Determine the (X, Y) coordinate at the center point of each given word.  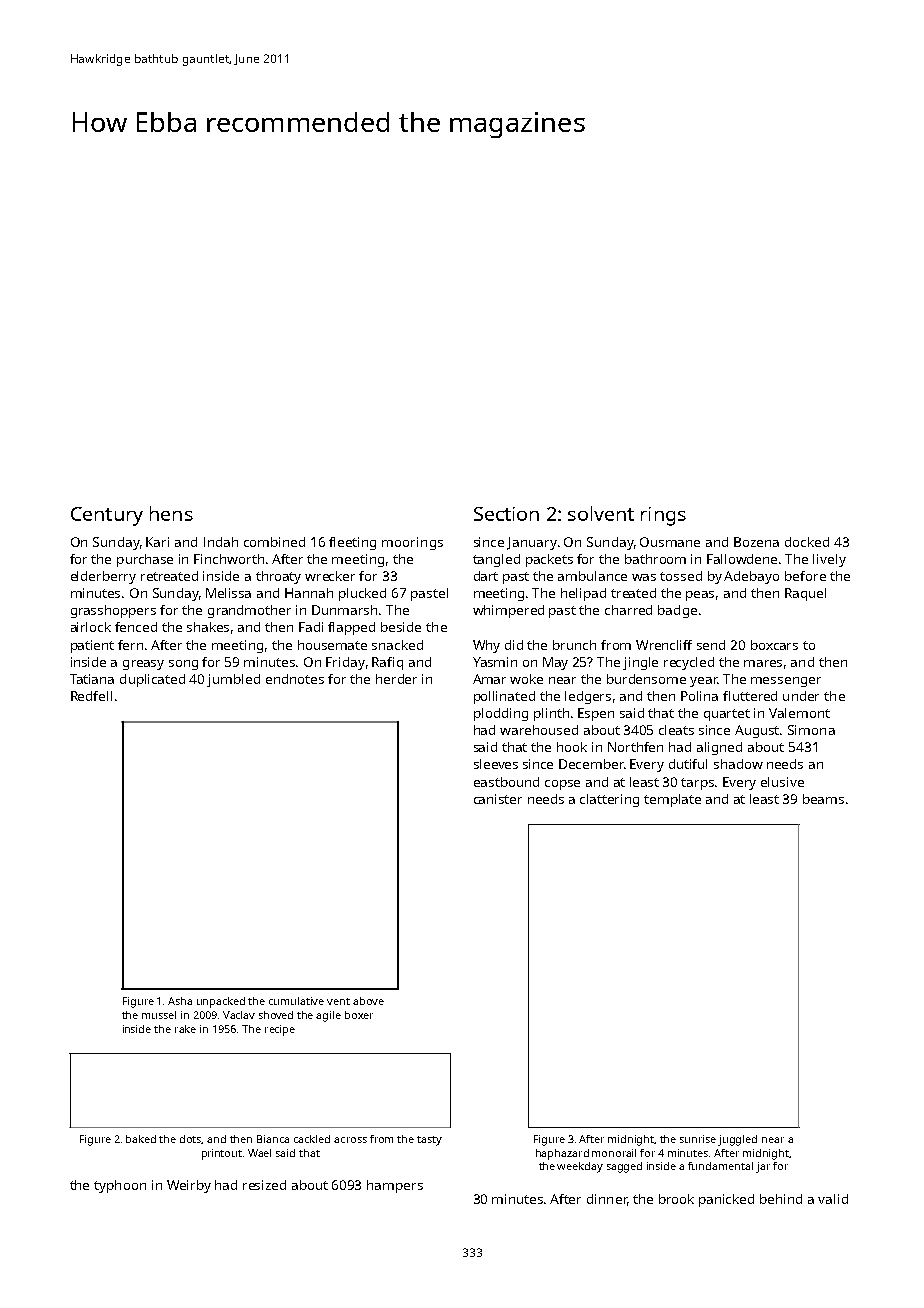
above (368, 1001)
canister (498, 799)
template (672, 800)
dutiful (688, 764)
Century (107, 516)
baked (141, 1139)
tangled (496, 560)
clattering (609, 800)
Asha (180, 1001)
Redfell (91, 696)
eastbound (506, 782)
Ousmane (670, 542)
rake (185, 1029)
